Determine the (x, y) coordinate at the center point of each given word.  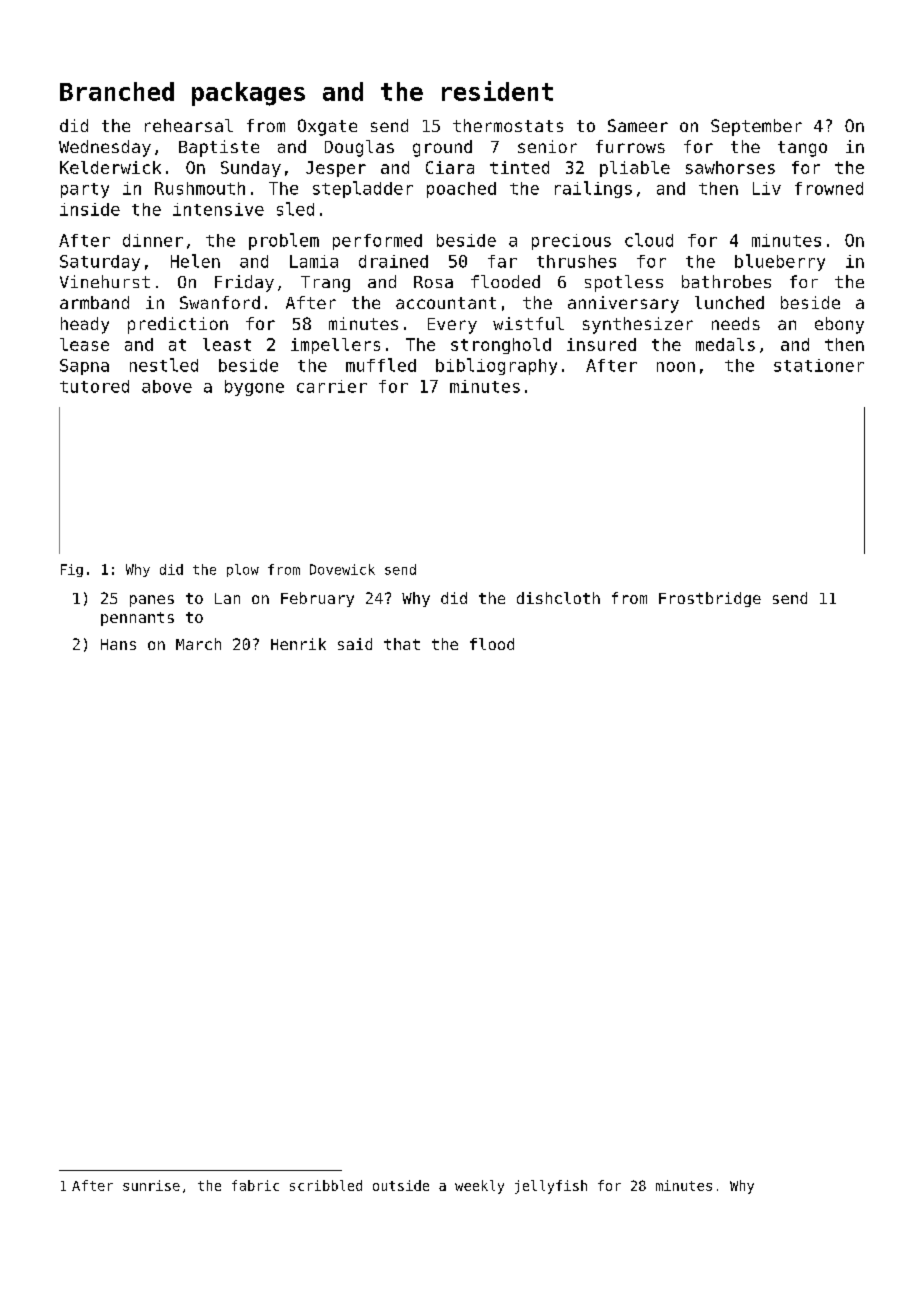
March (198, 644)
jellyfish (551, 1187)
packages (248, 94)
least (227, 344)
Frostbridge (710, 599)
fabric (255, 1185)
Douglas (359, 148)
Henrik (298, 644)
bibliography (496, 366)
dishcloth (558, 598)
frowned (829, 188)
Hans (118, 644)
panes (152, 601)
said (355, 644)
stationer (819, 365)
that (402, 644)
